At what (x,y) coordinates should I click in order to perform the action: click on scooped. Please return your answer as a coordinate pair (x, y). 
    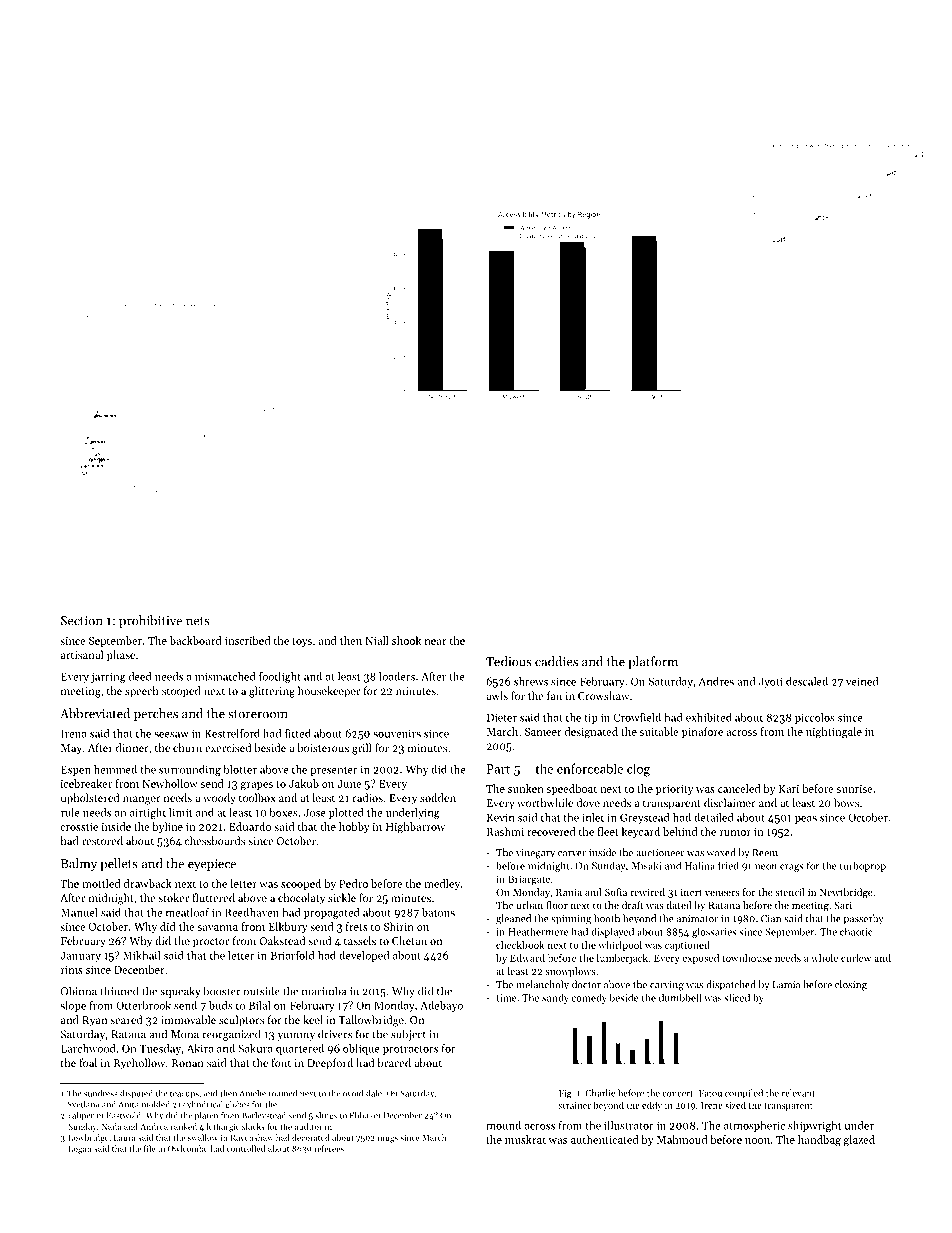
    Looking at the image, I should click on (301, 884).
